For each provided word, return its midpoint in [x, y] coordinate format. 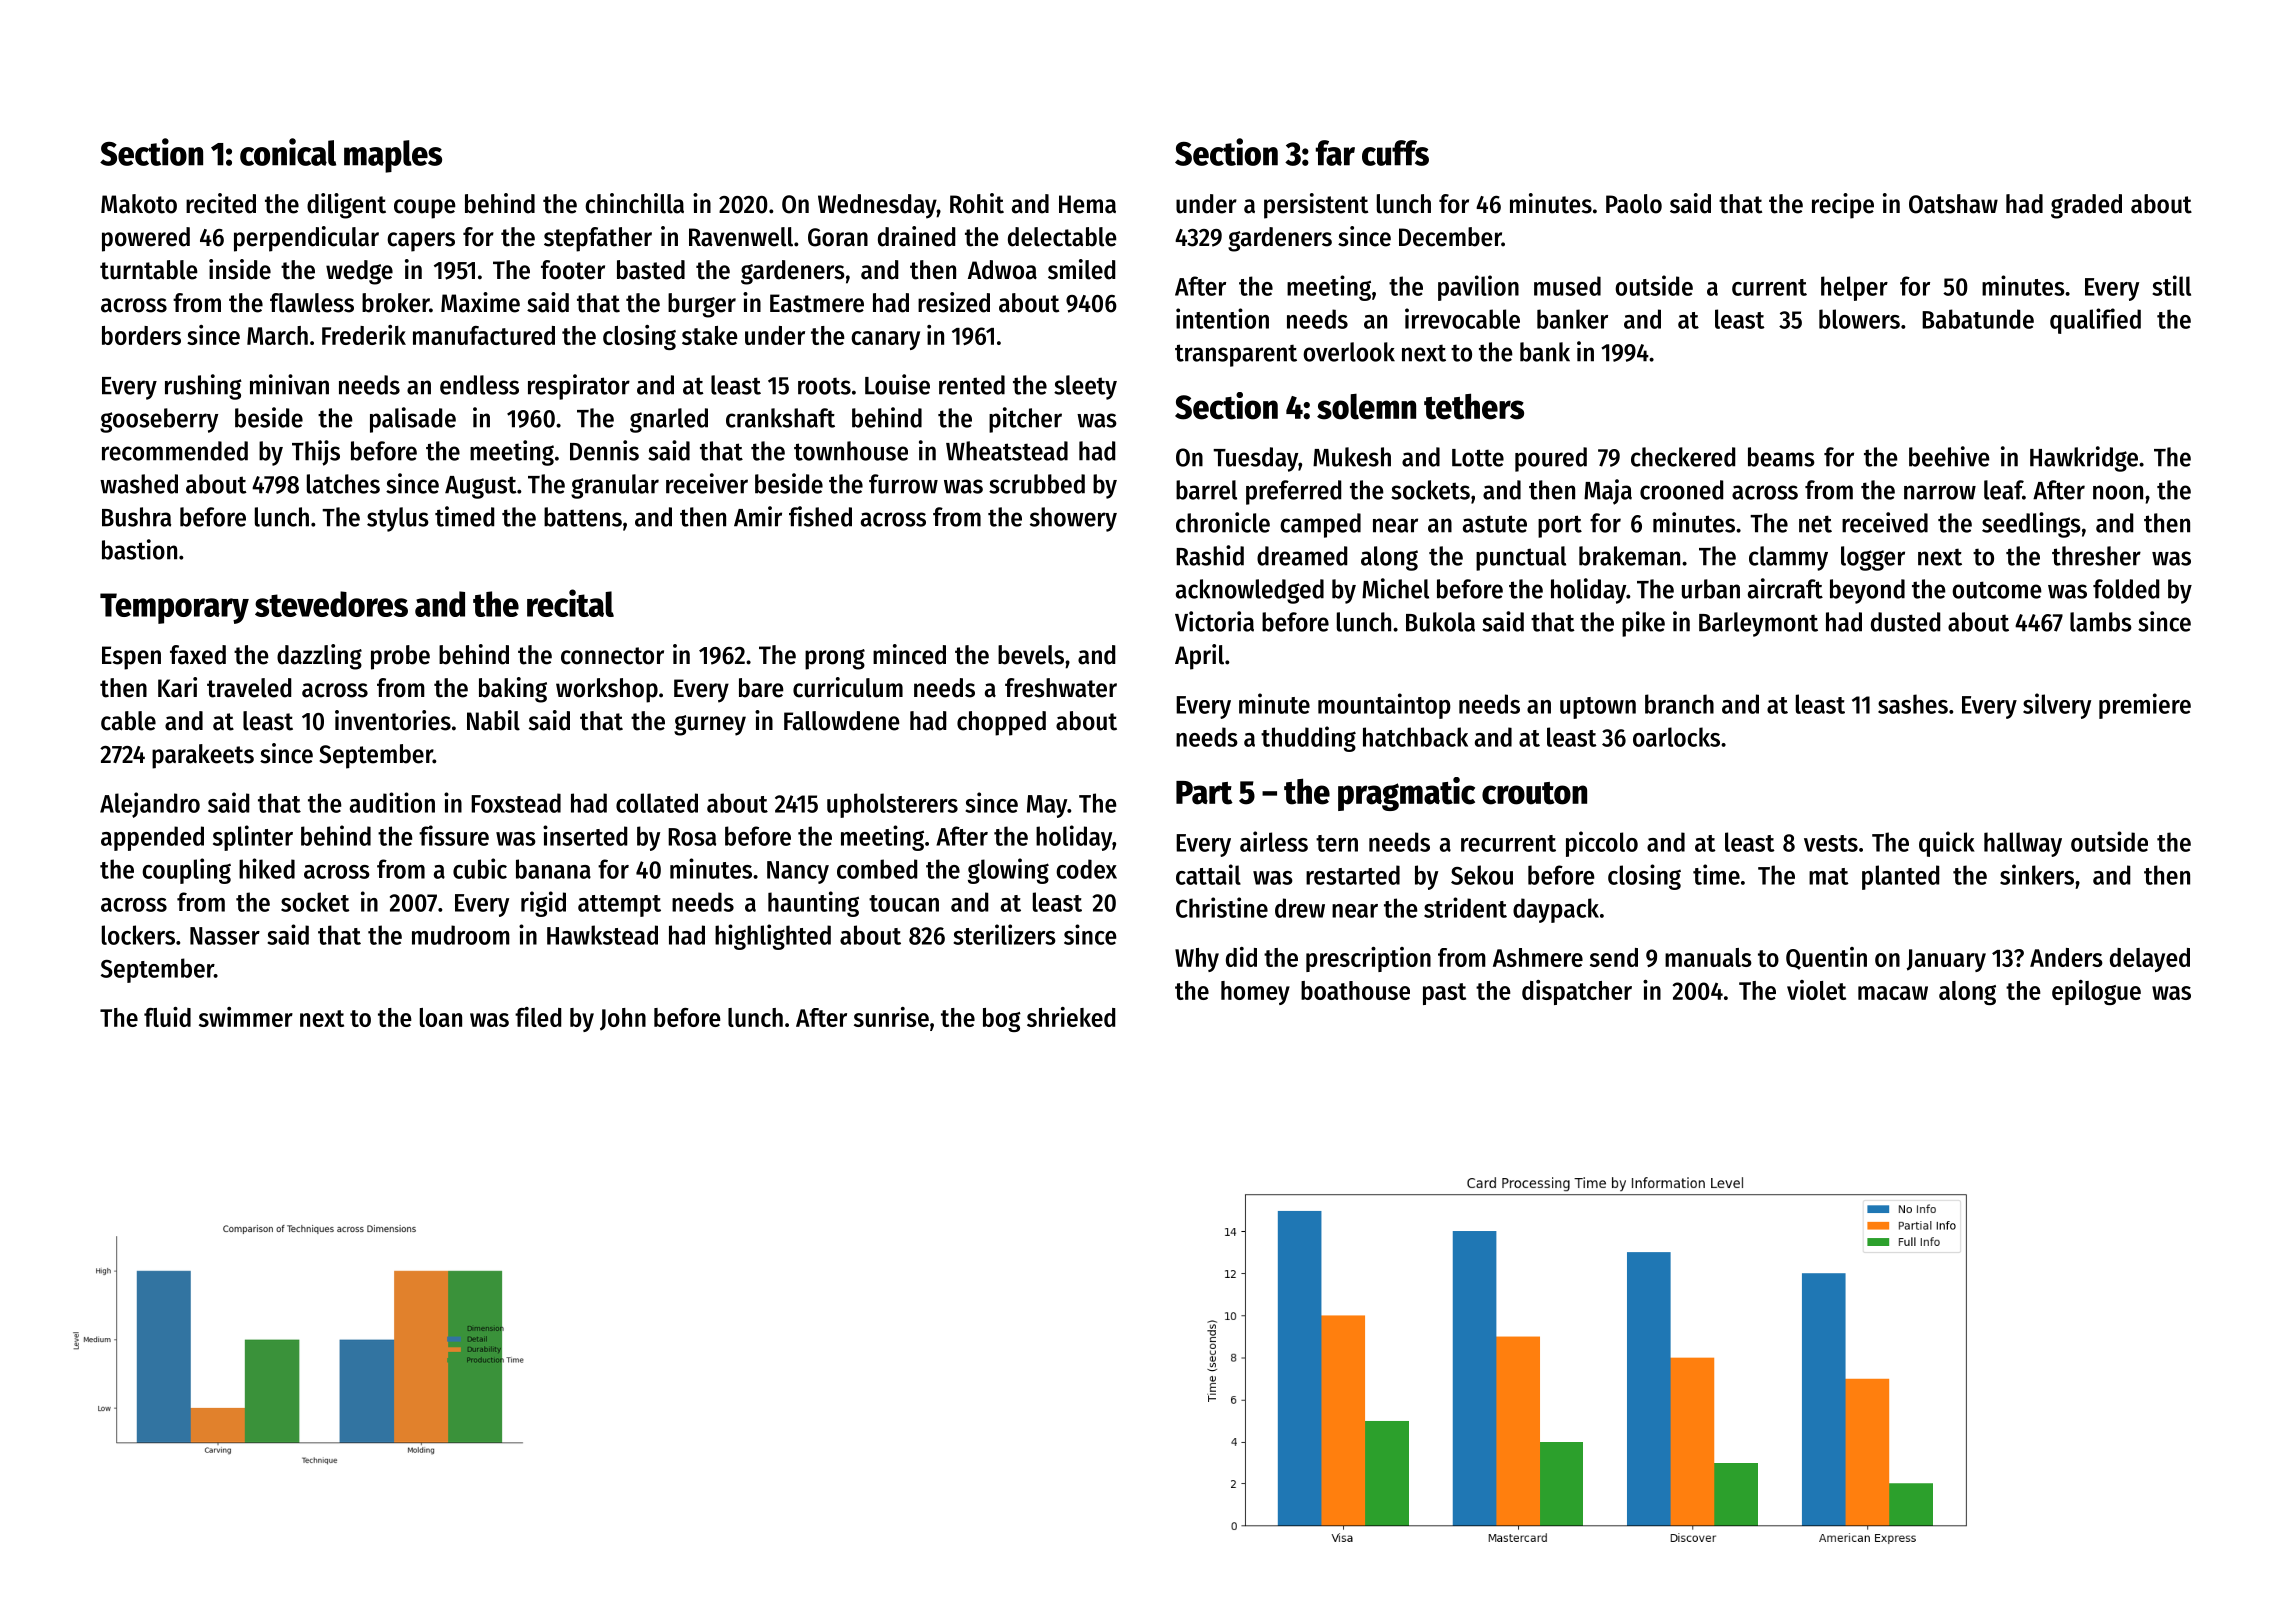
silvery [2057, 706]
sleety [1085, 387]
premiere [2145, 706]
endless [479, 385]
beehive [1949, 456]
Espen [131, 658]
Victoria [1214, 621]
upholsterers [892, 805]
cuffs [1395, 153]
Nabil [493, 720]
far [1335, 153]
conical [288, 152]
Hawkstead [602, 935]
